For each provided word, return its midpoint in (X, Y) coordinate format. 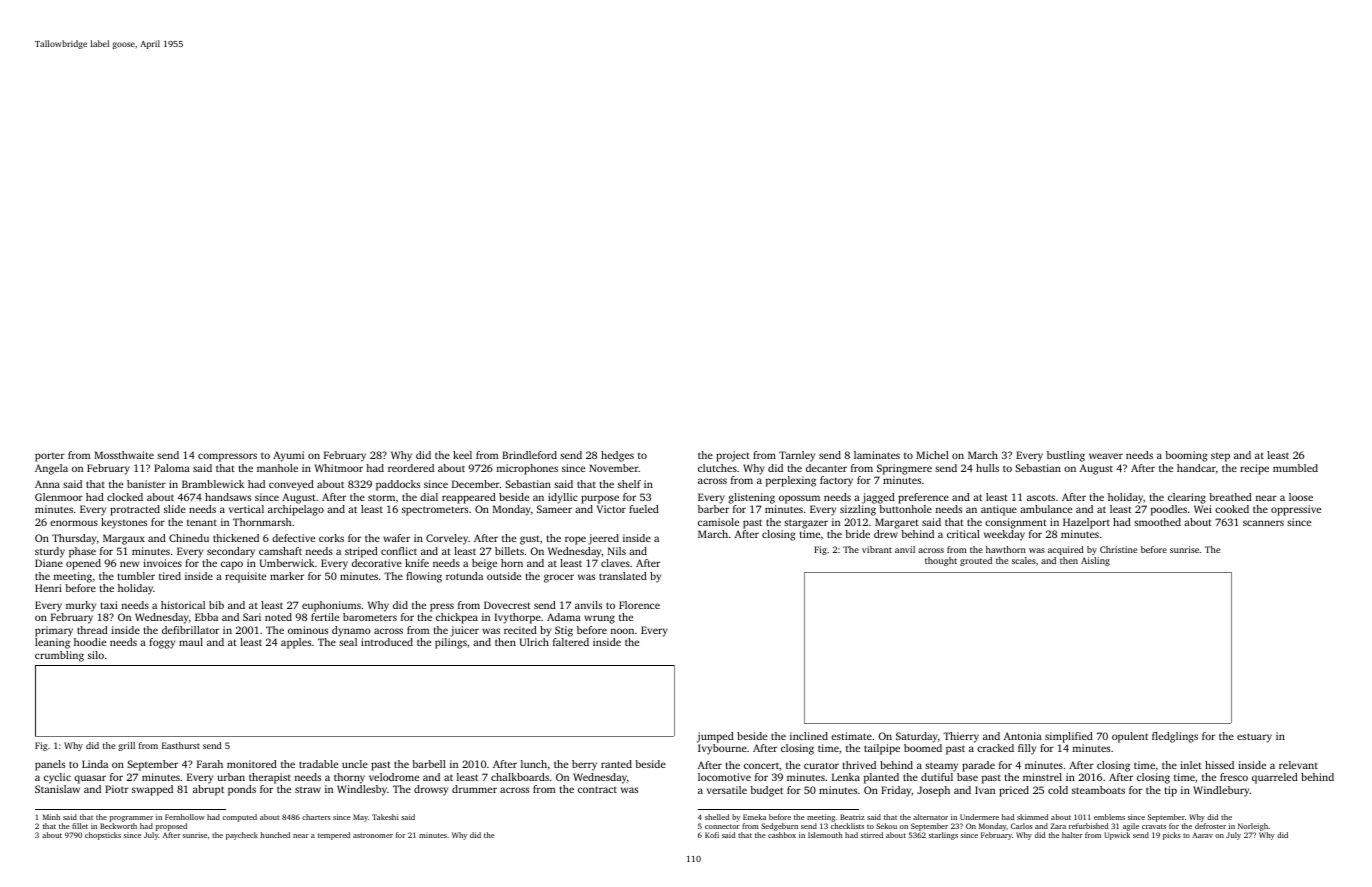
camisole (718, 522)
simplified (1069, 737)
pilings (451, 643)
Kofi (712, 835)
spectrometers (435, 511)
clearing (1187, 498)
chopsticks (103, 836)
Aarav (1202, 835)
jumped (715, 737)
